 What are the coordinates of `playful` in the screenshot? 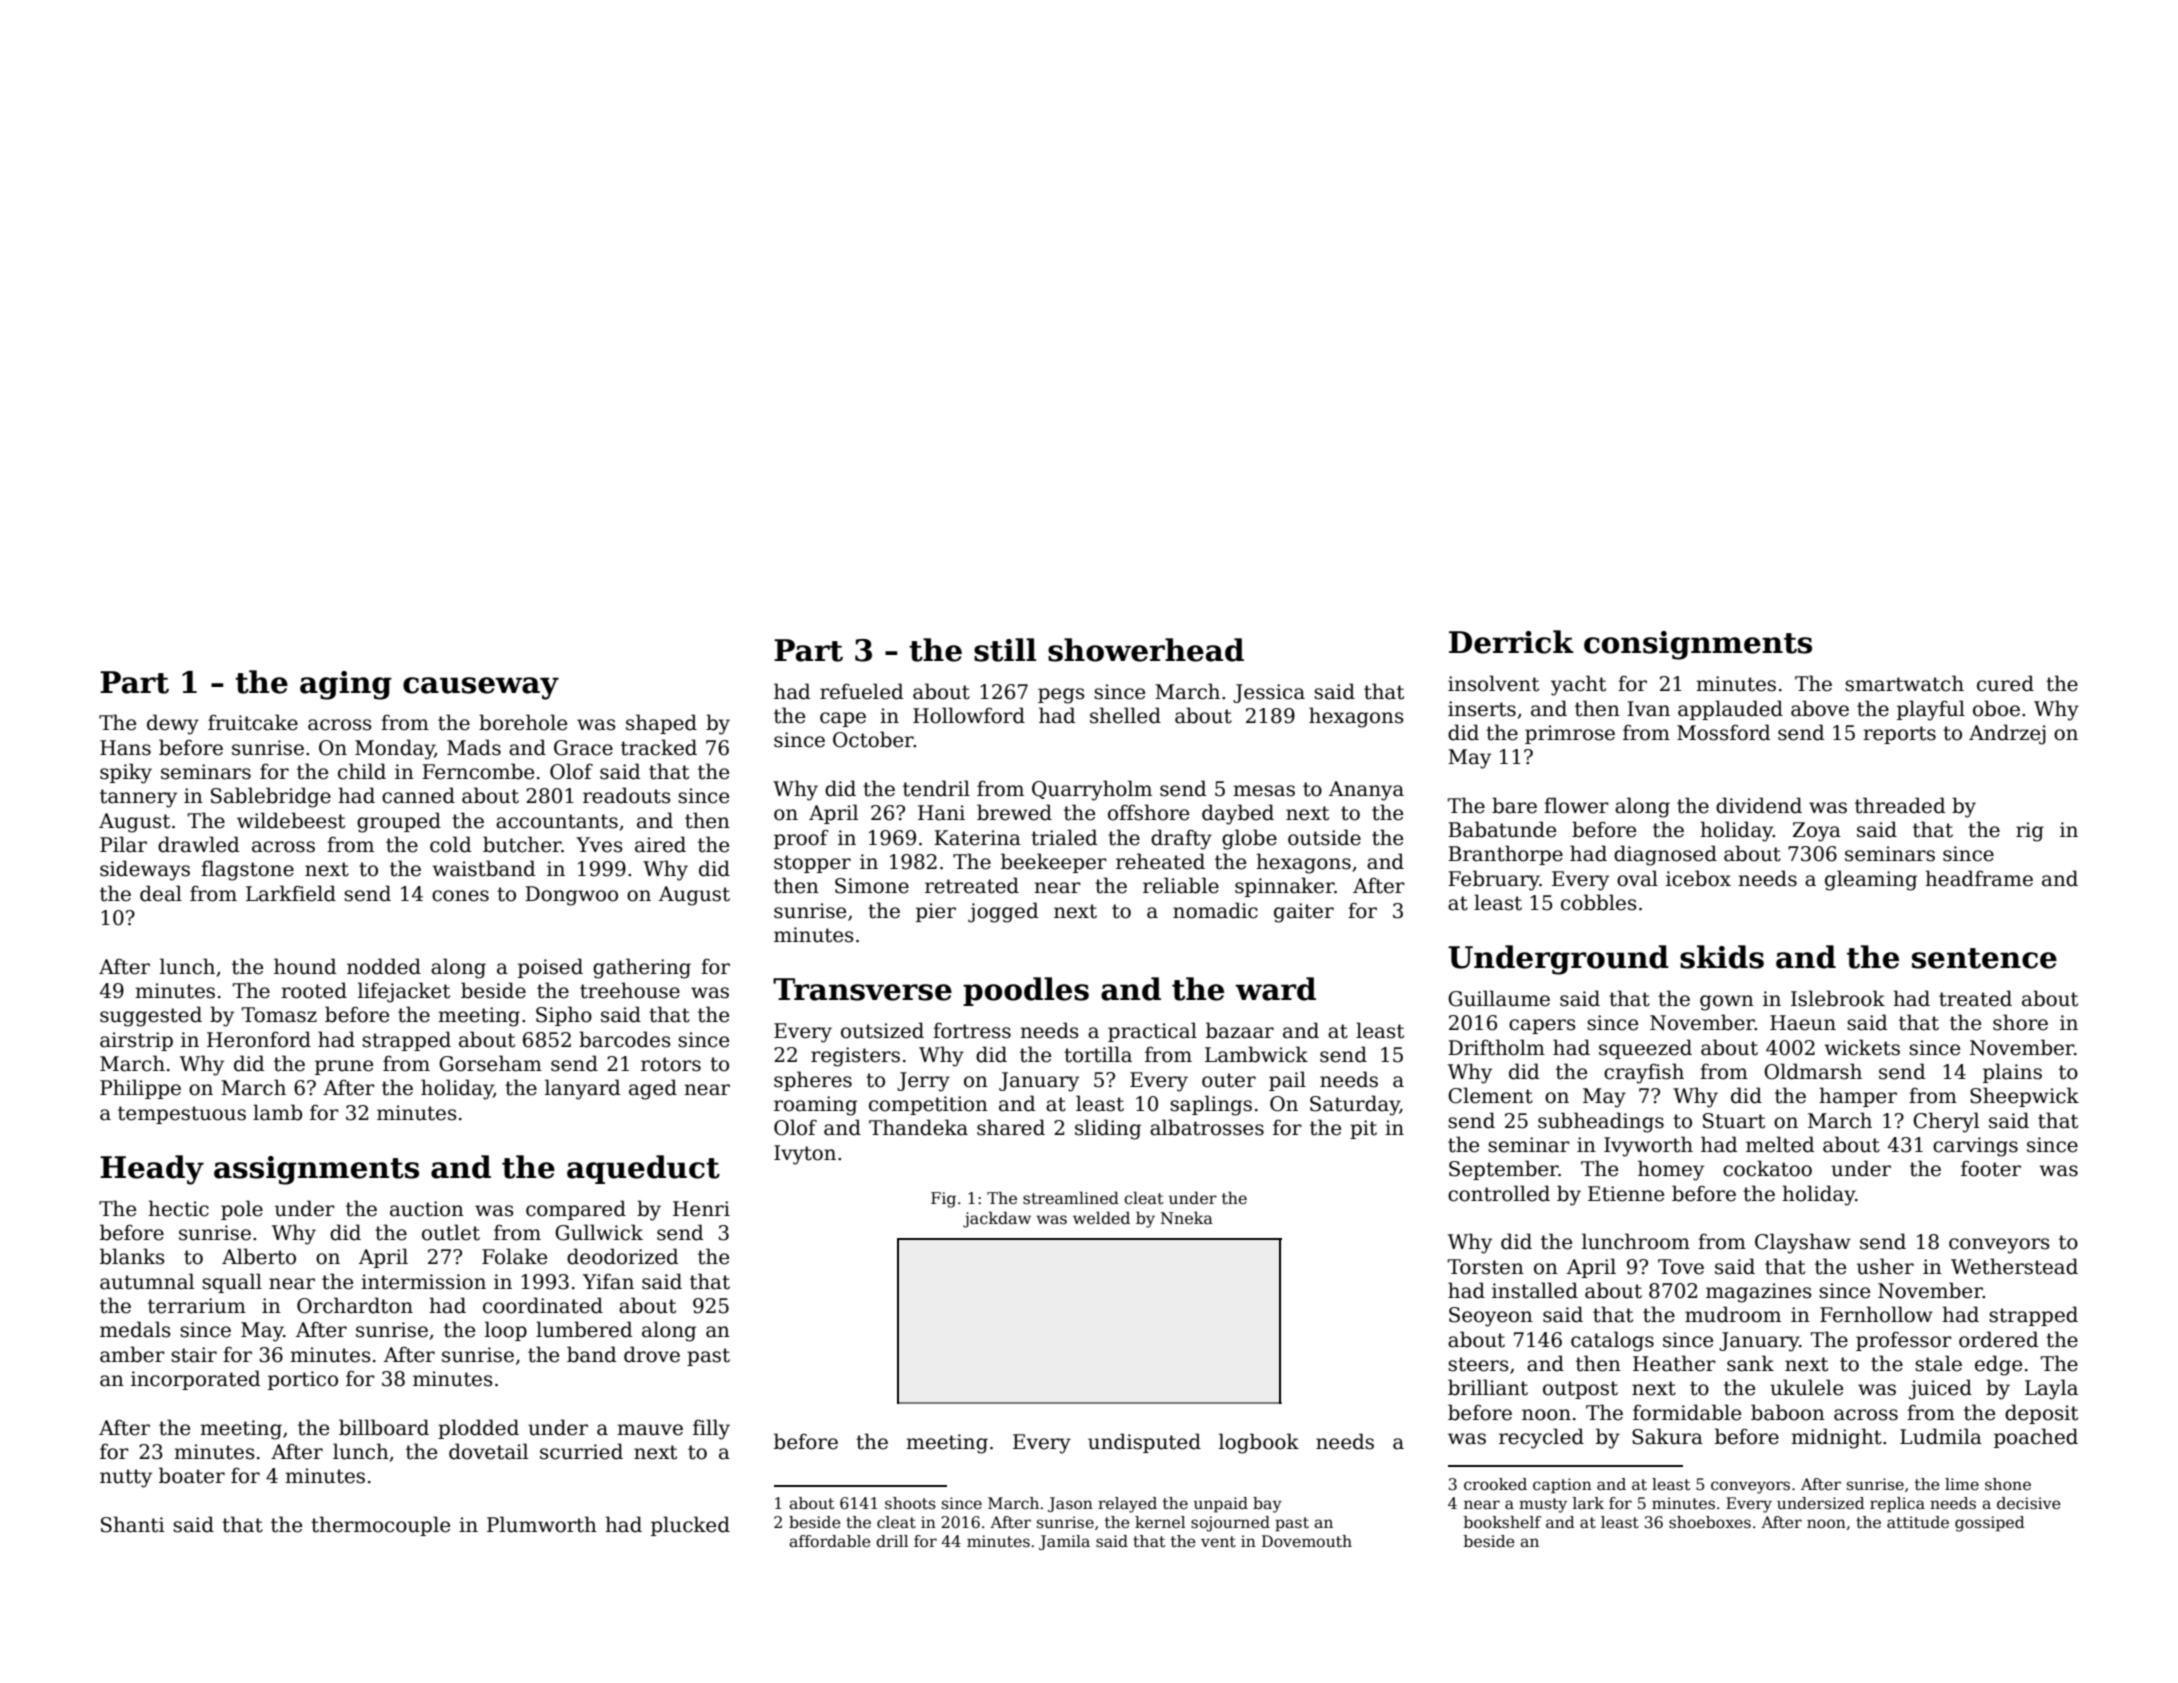 It's located at (1931, 710).
